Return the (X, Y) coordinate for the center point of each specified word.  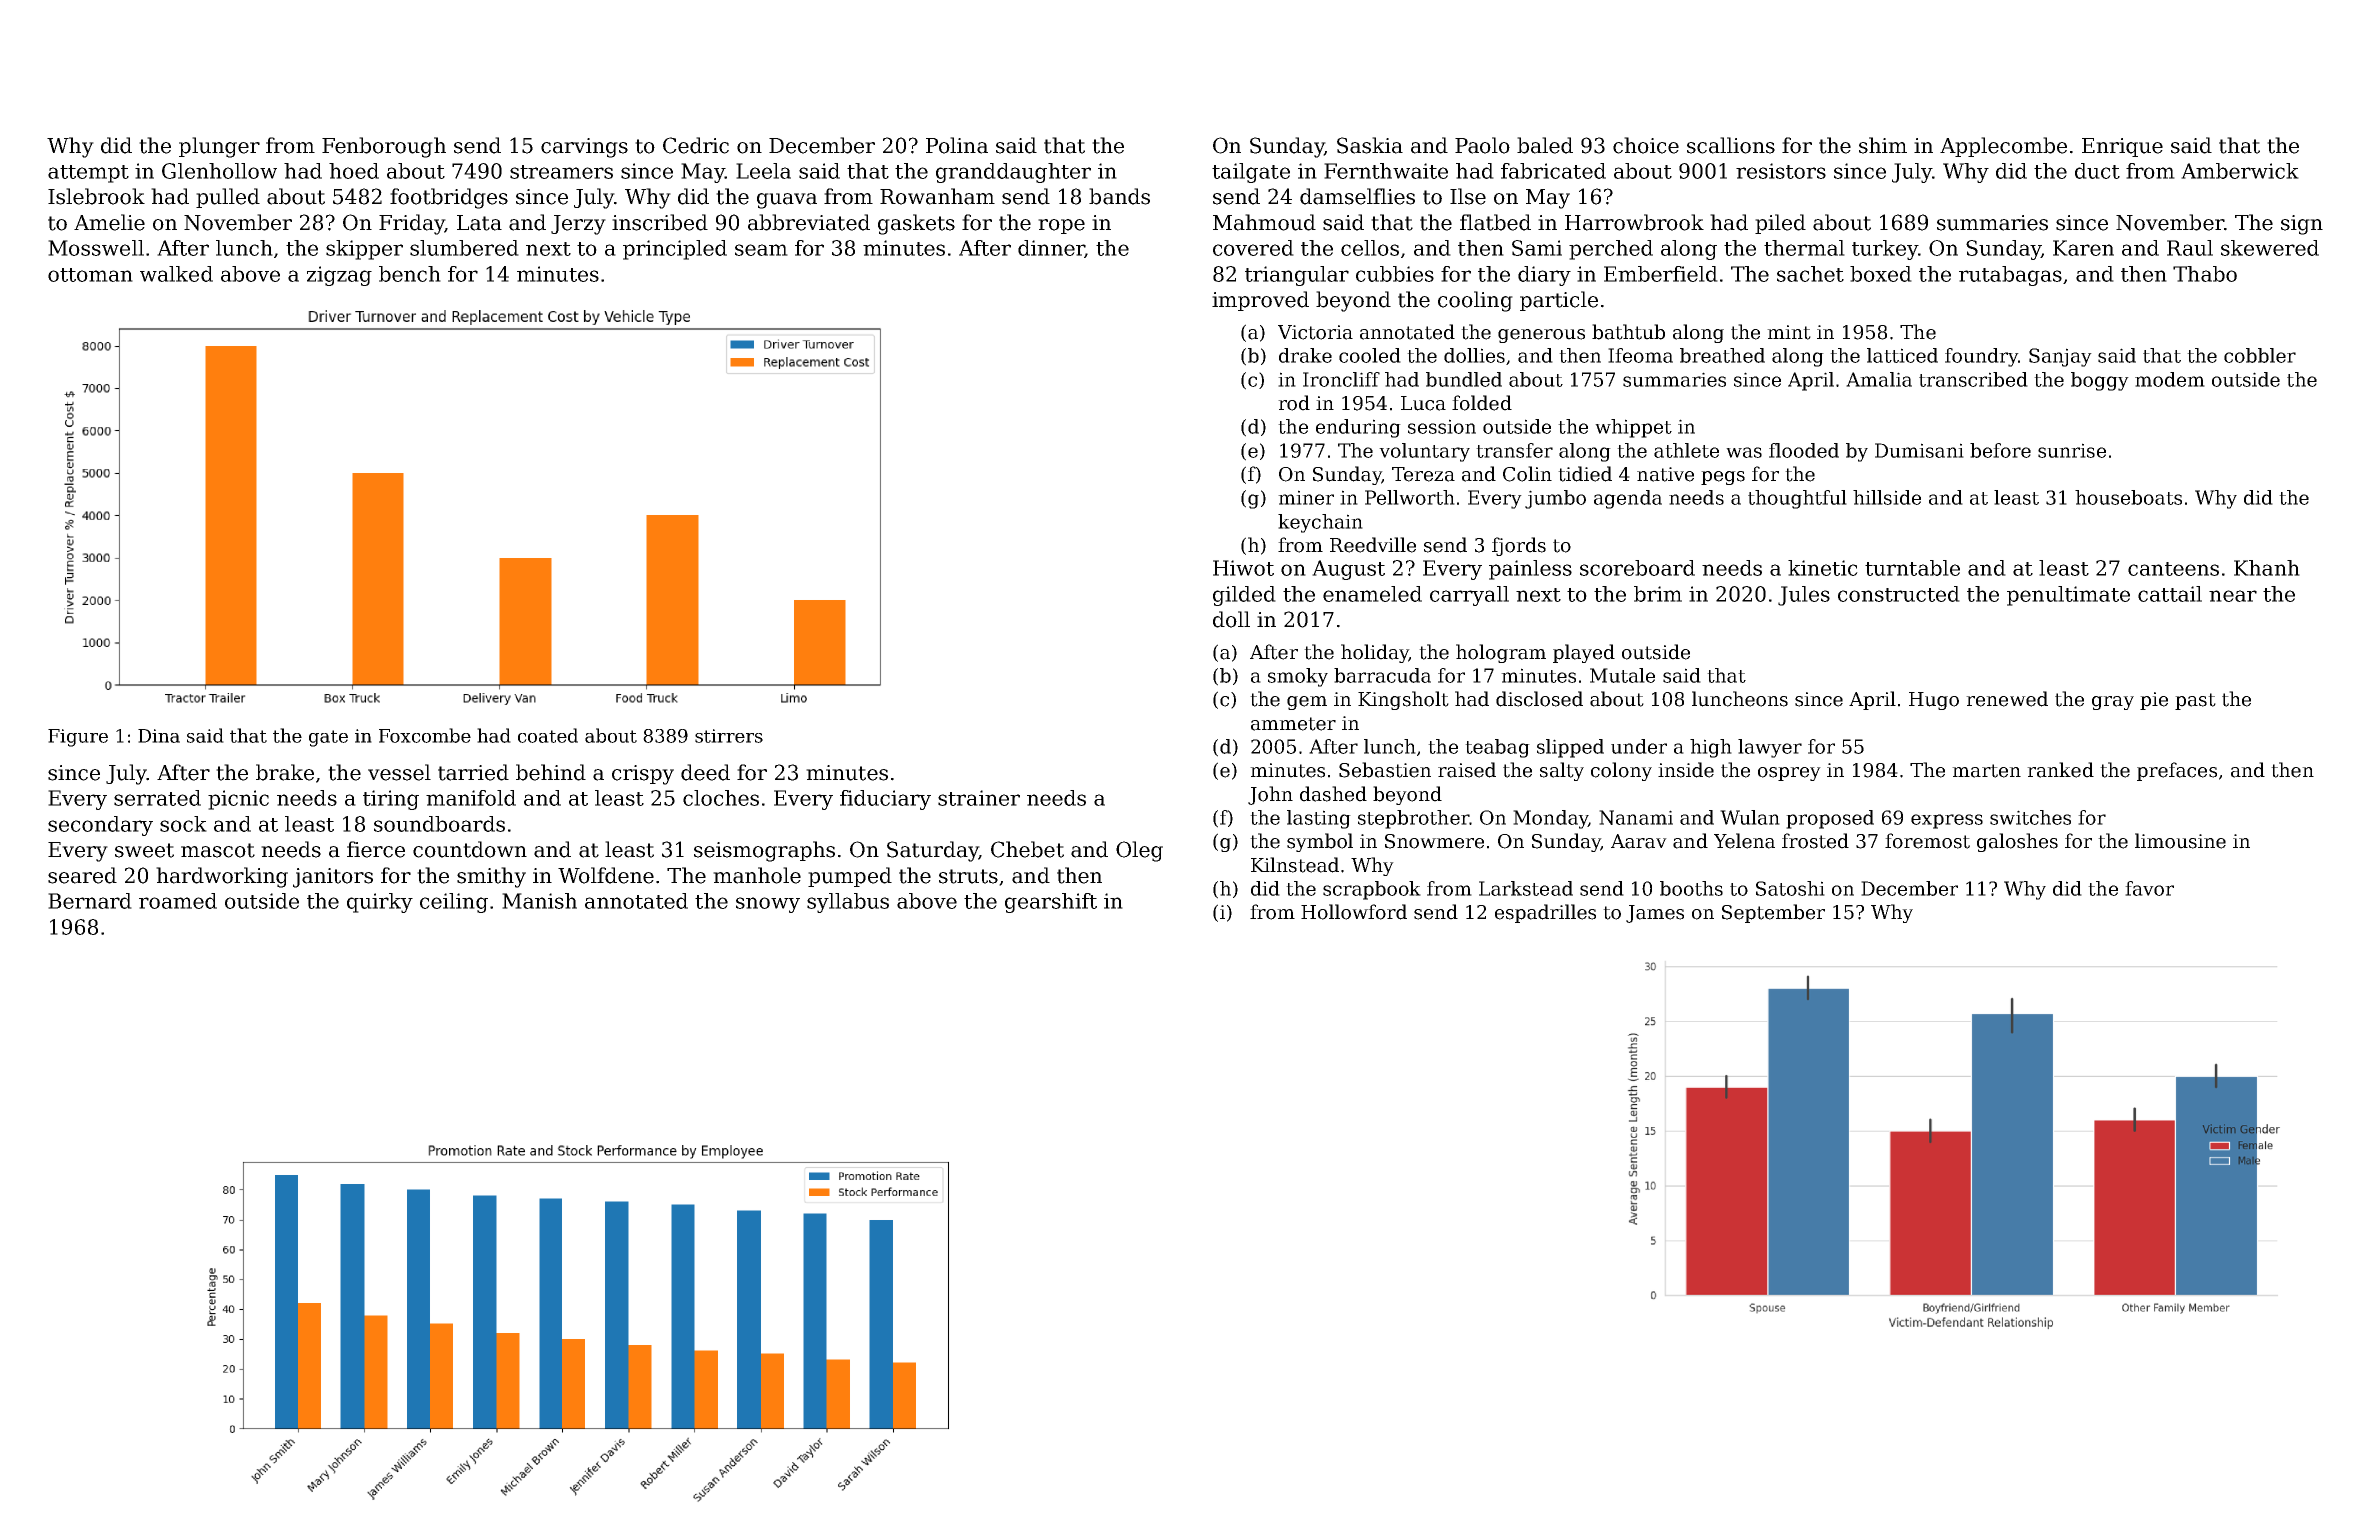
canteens (2173, 569)
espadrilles (1545, 913)
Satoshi (1790, 888)
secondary (100, 826)
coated (548, 735)
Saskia (1370, 145)
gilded (1244, 596)
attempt (88, 174)
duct (2097, 171)
